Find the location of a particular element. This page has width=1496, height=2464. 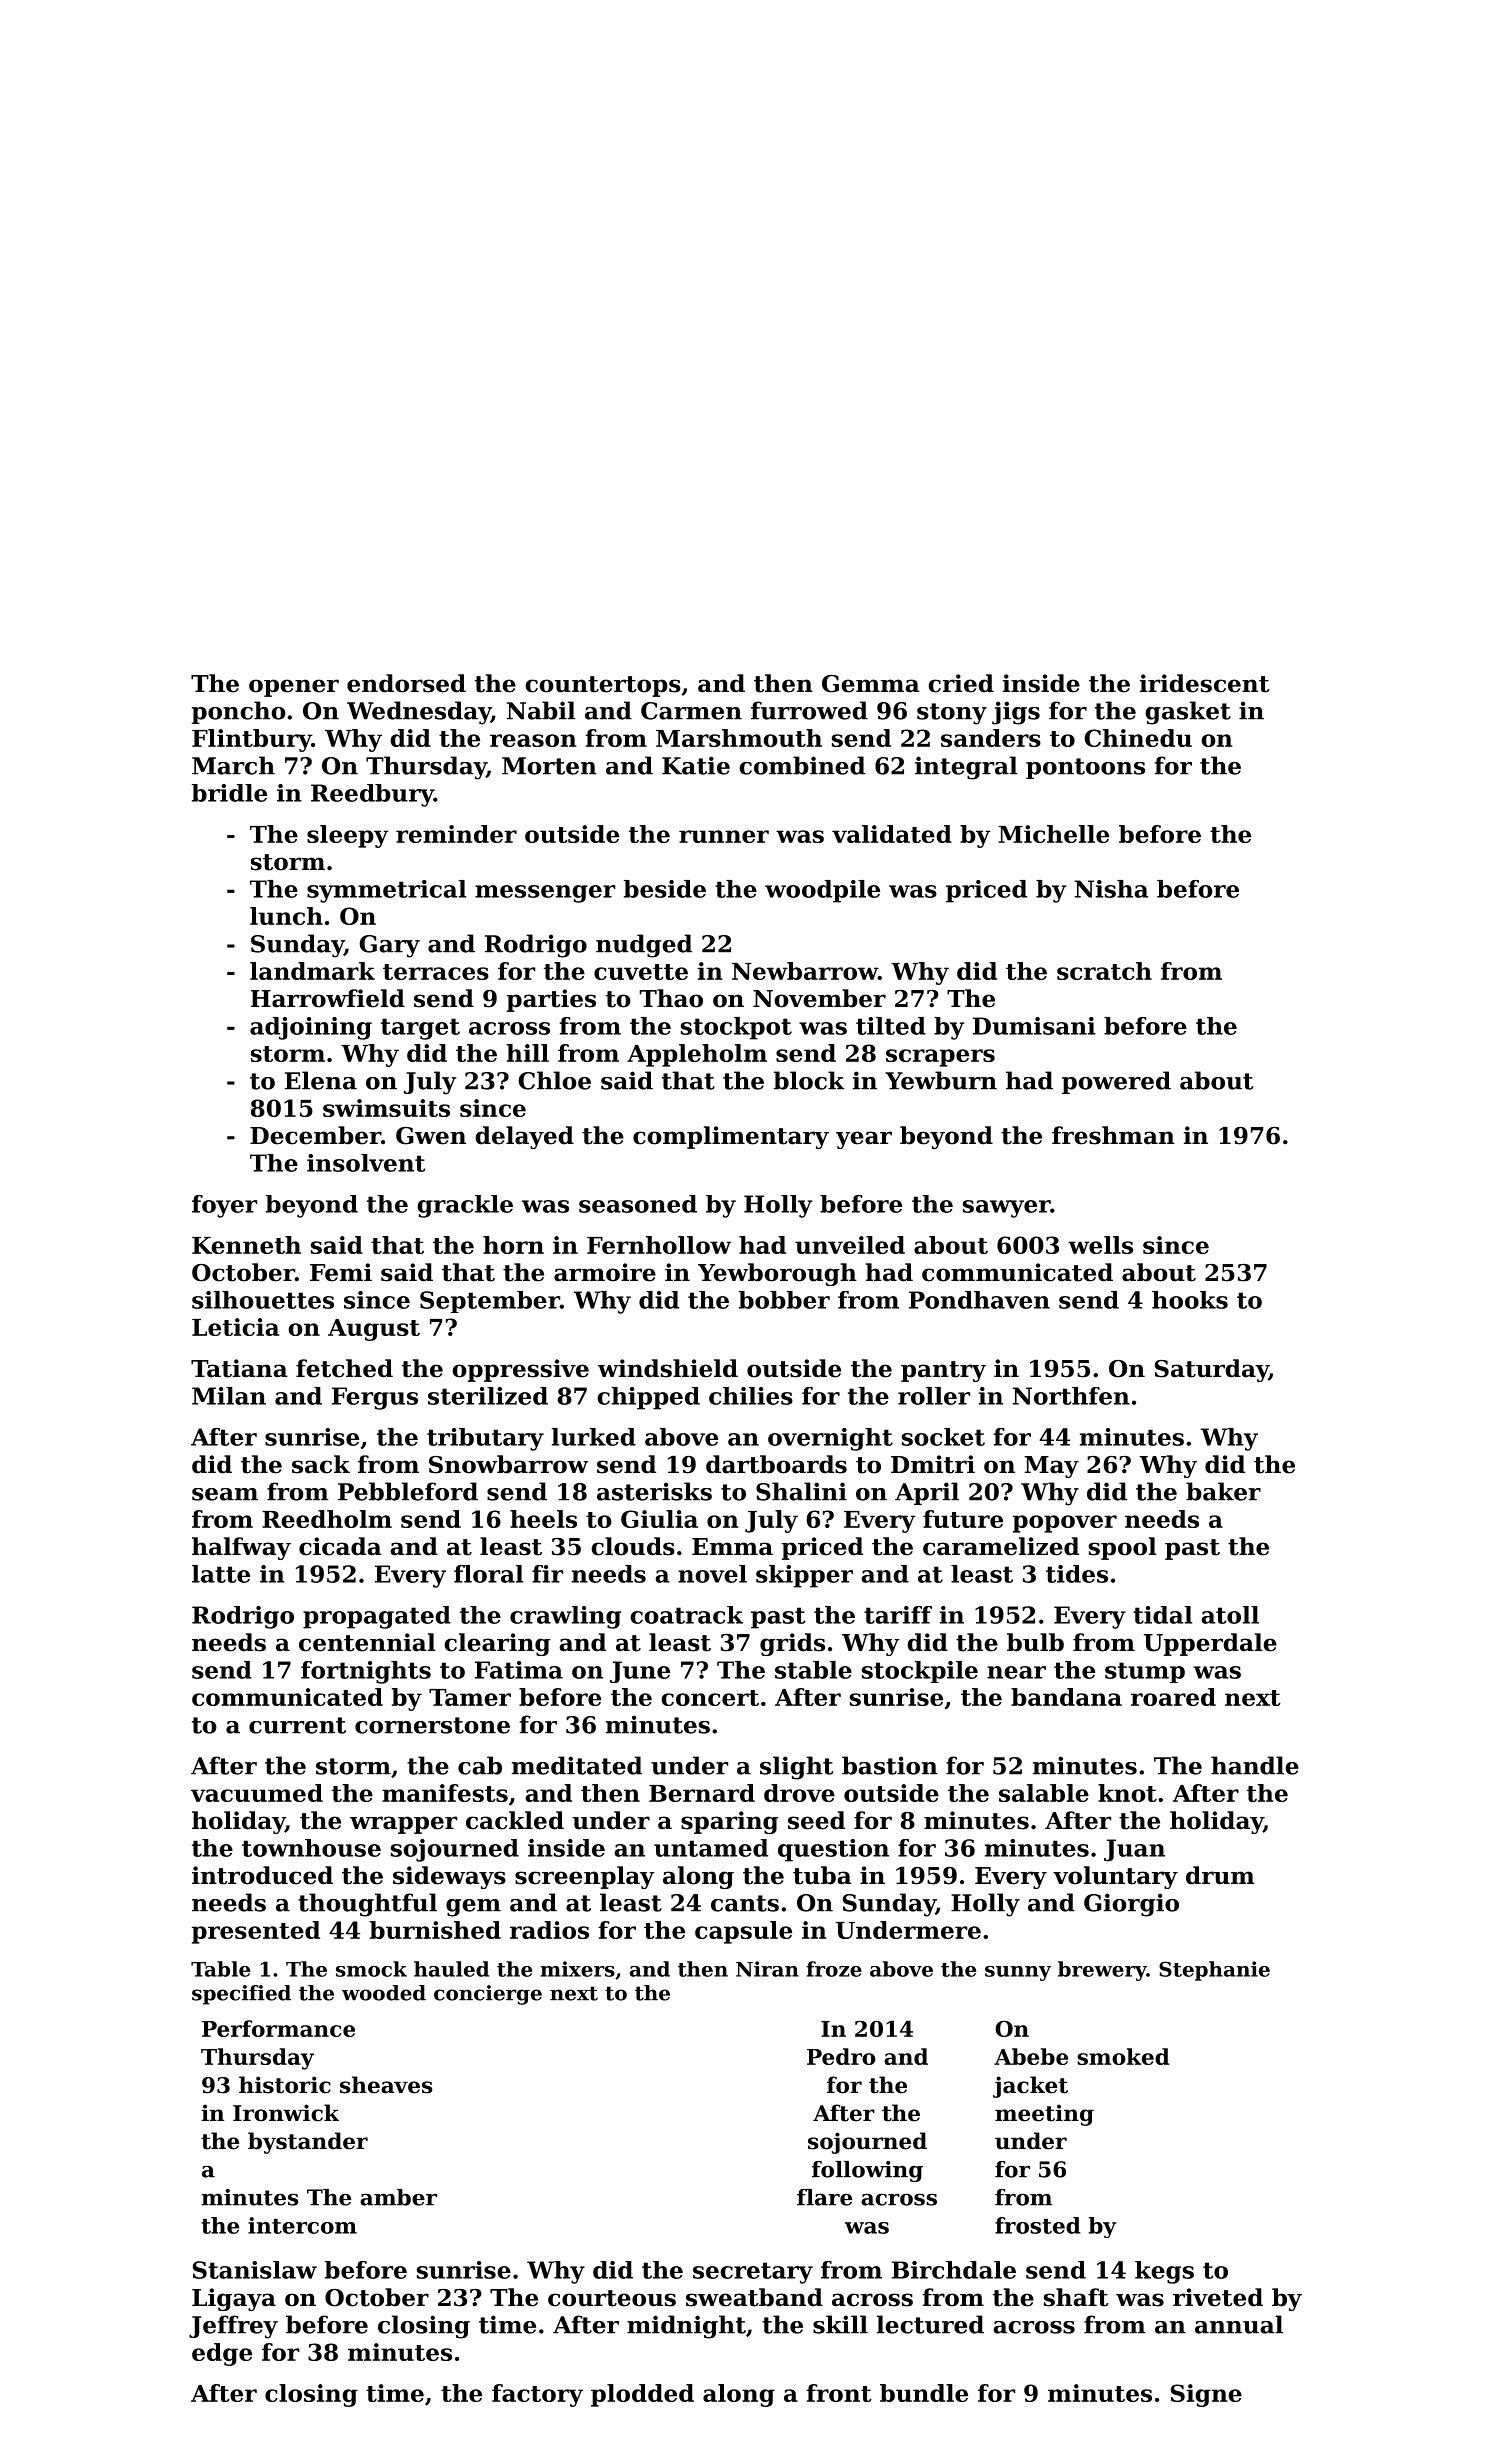

wrapper is located at coordinates (403, 1825).
